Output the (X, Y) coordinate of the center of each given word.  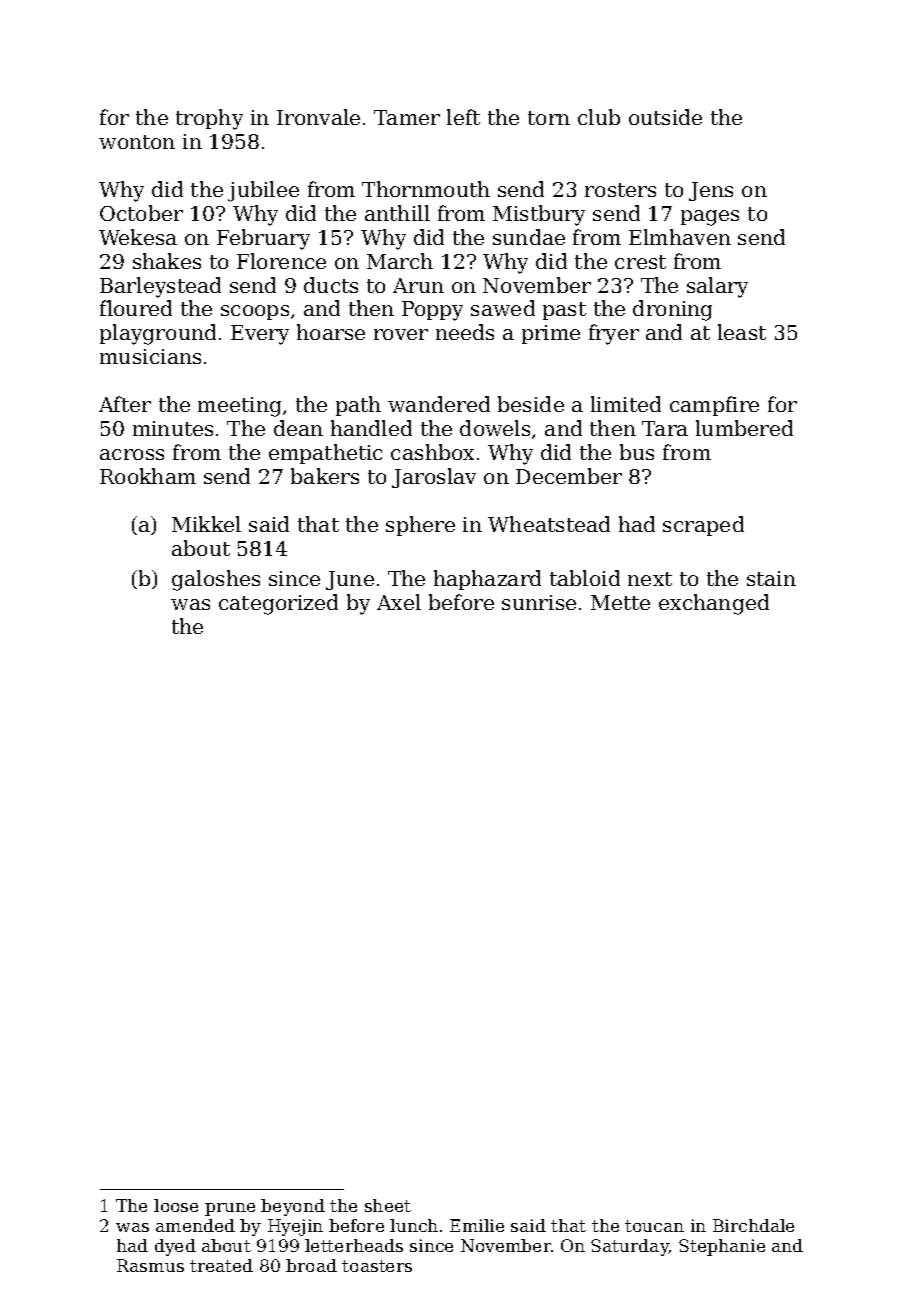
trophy (209, 119)
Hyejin (295, 1227)
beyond (293, 1207)
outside (665, 117)
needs (465, 332)
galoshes (216, 580)
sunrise (539, 602)
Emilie (477, 1225)
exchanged (714, 604)
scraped (703, 526)
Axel (399, 602)
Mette (620, 602)
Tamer (407, 117)
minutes (173, 428)
